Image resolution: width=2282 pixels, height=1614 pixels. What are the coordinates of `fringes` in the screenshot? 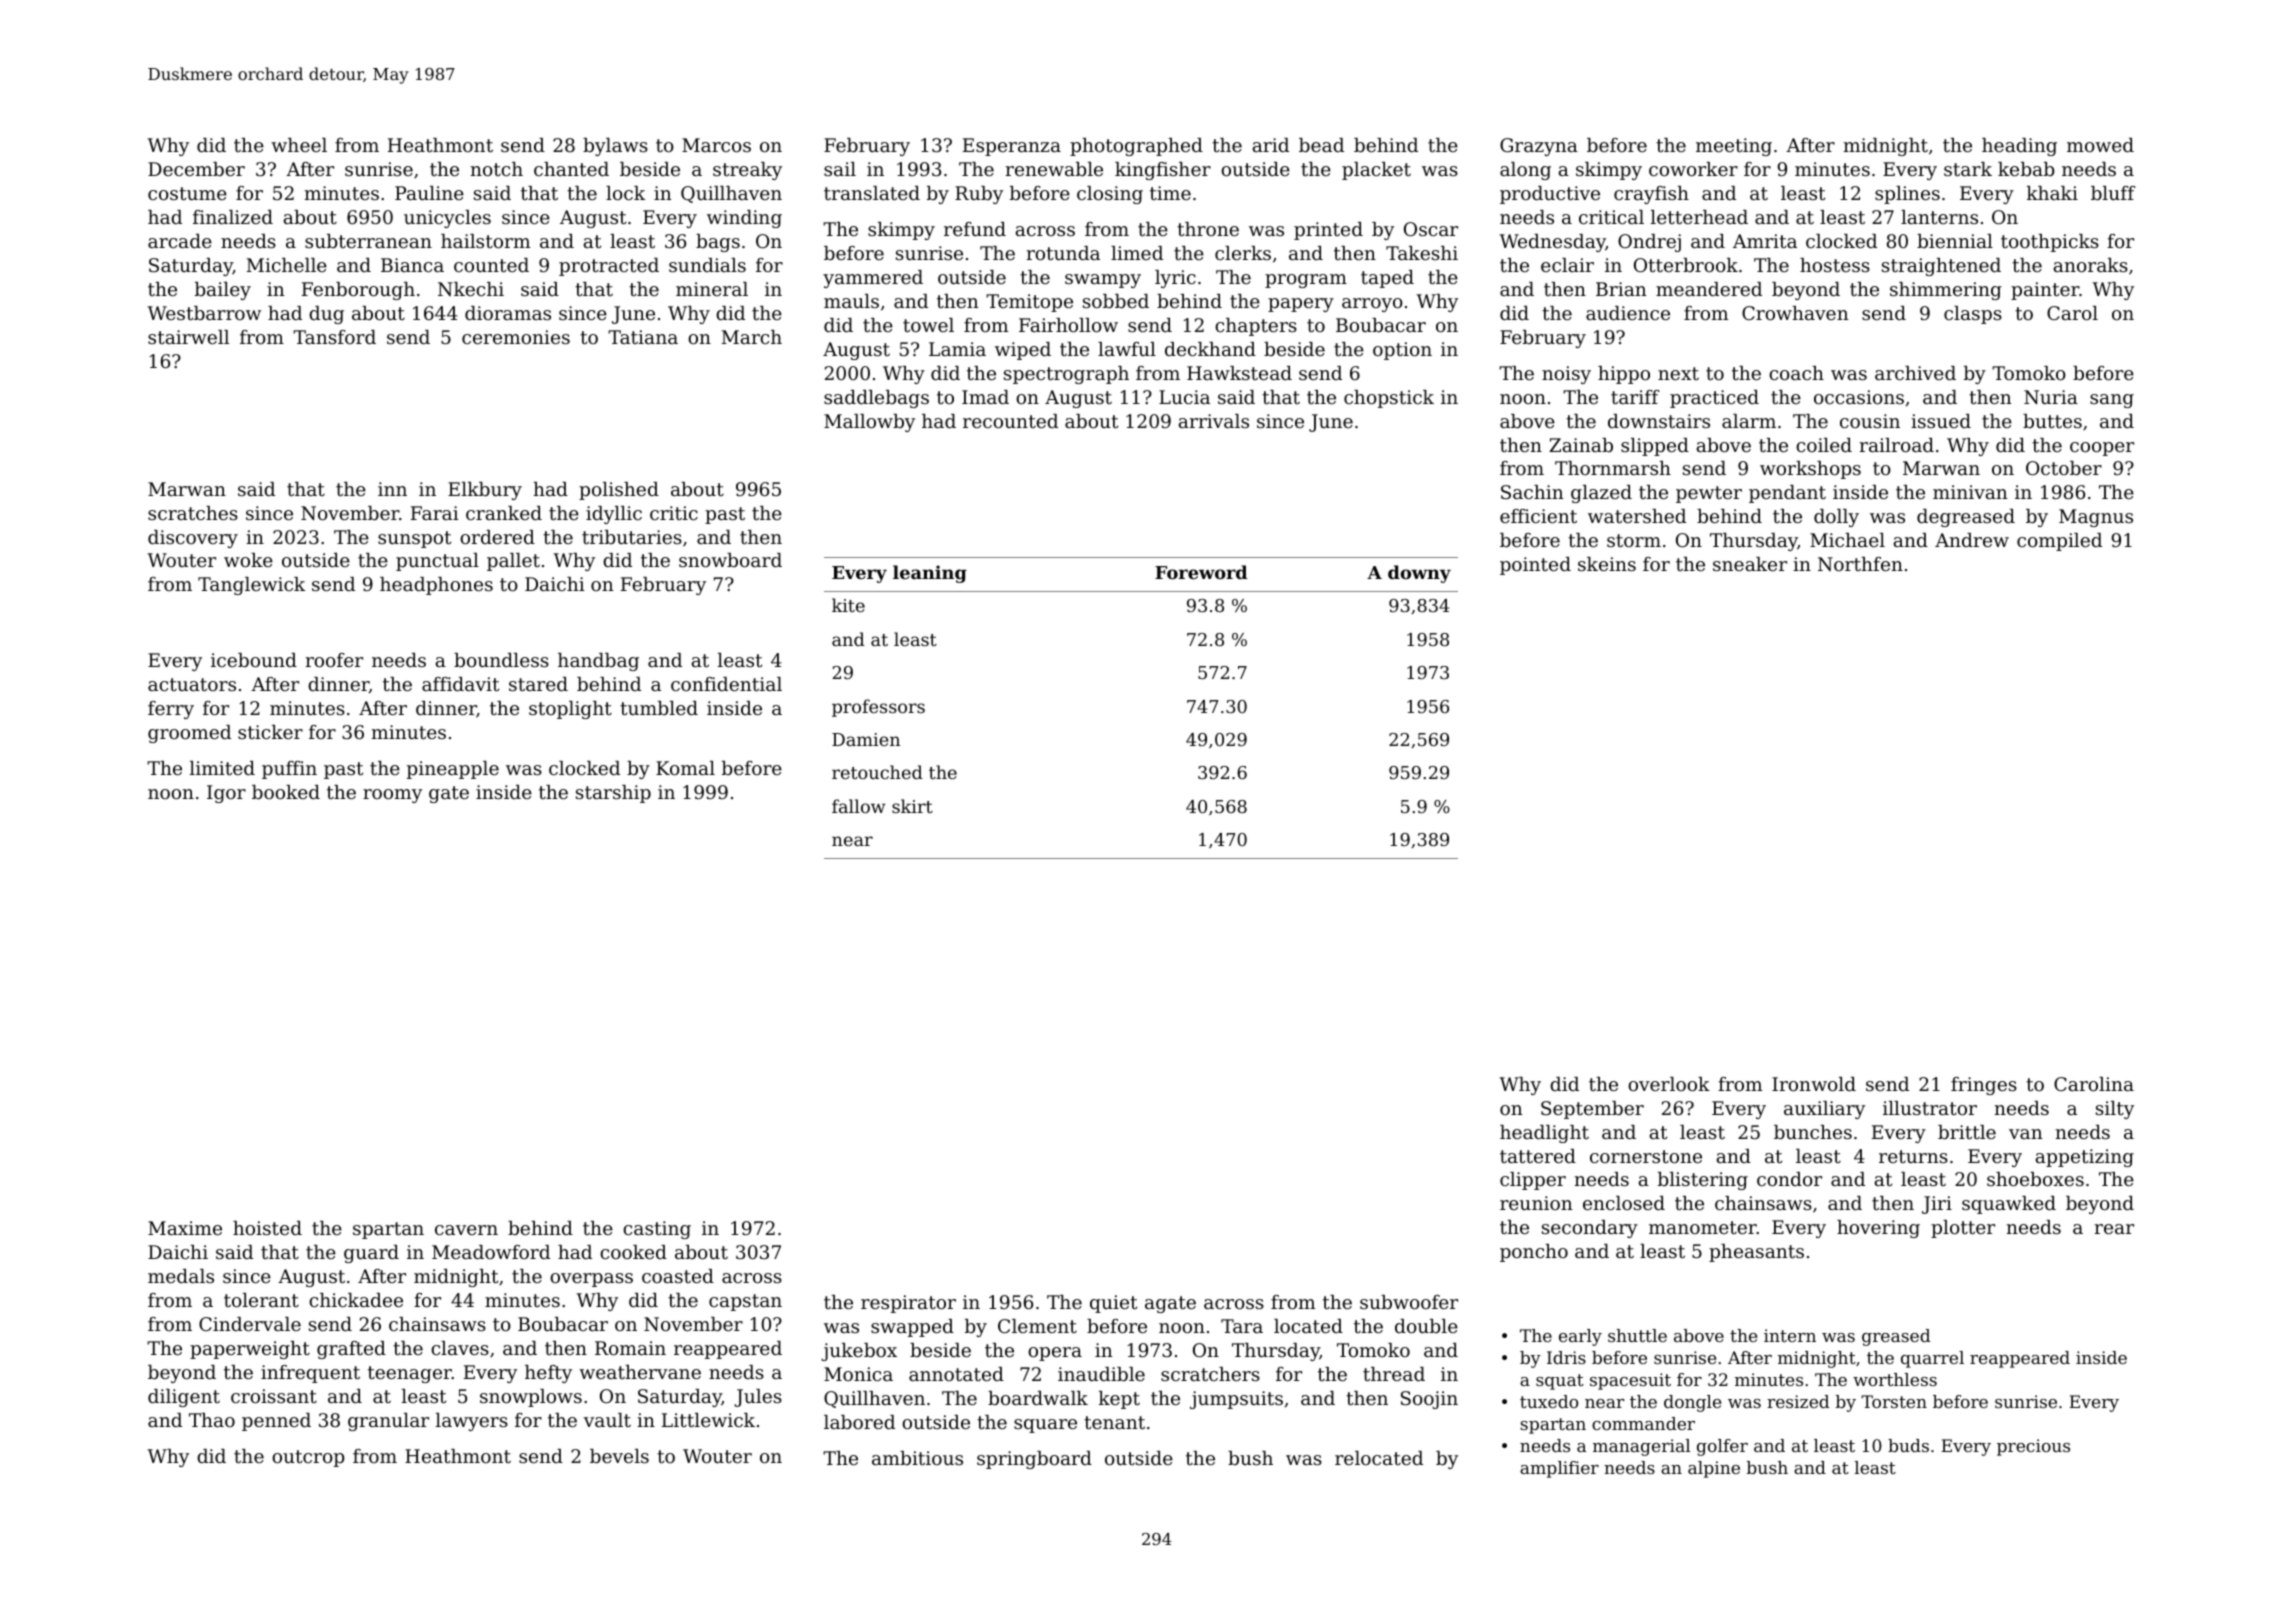 It's located at (1984, 1086).
